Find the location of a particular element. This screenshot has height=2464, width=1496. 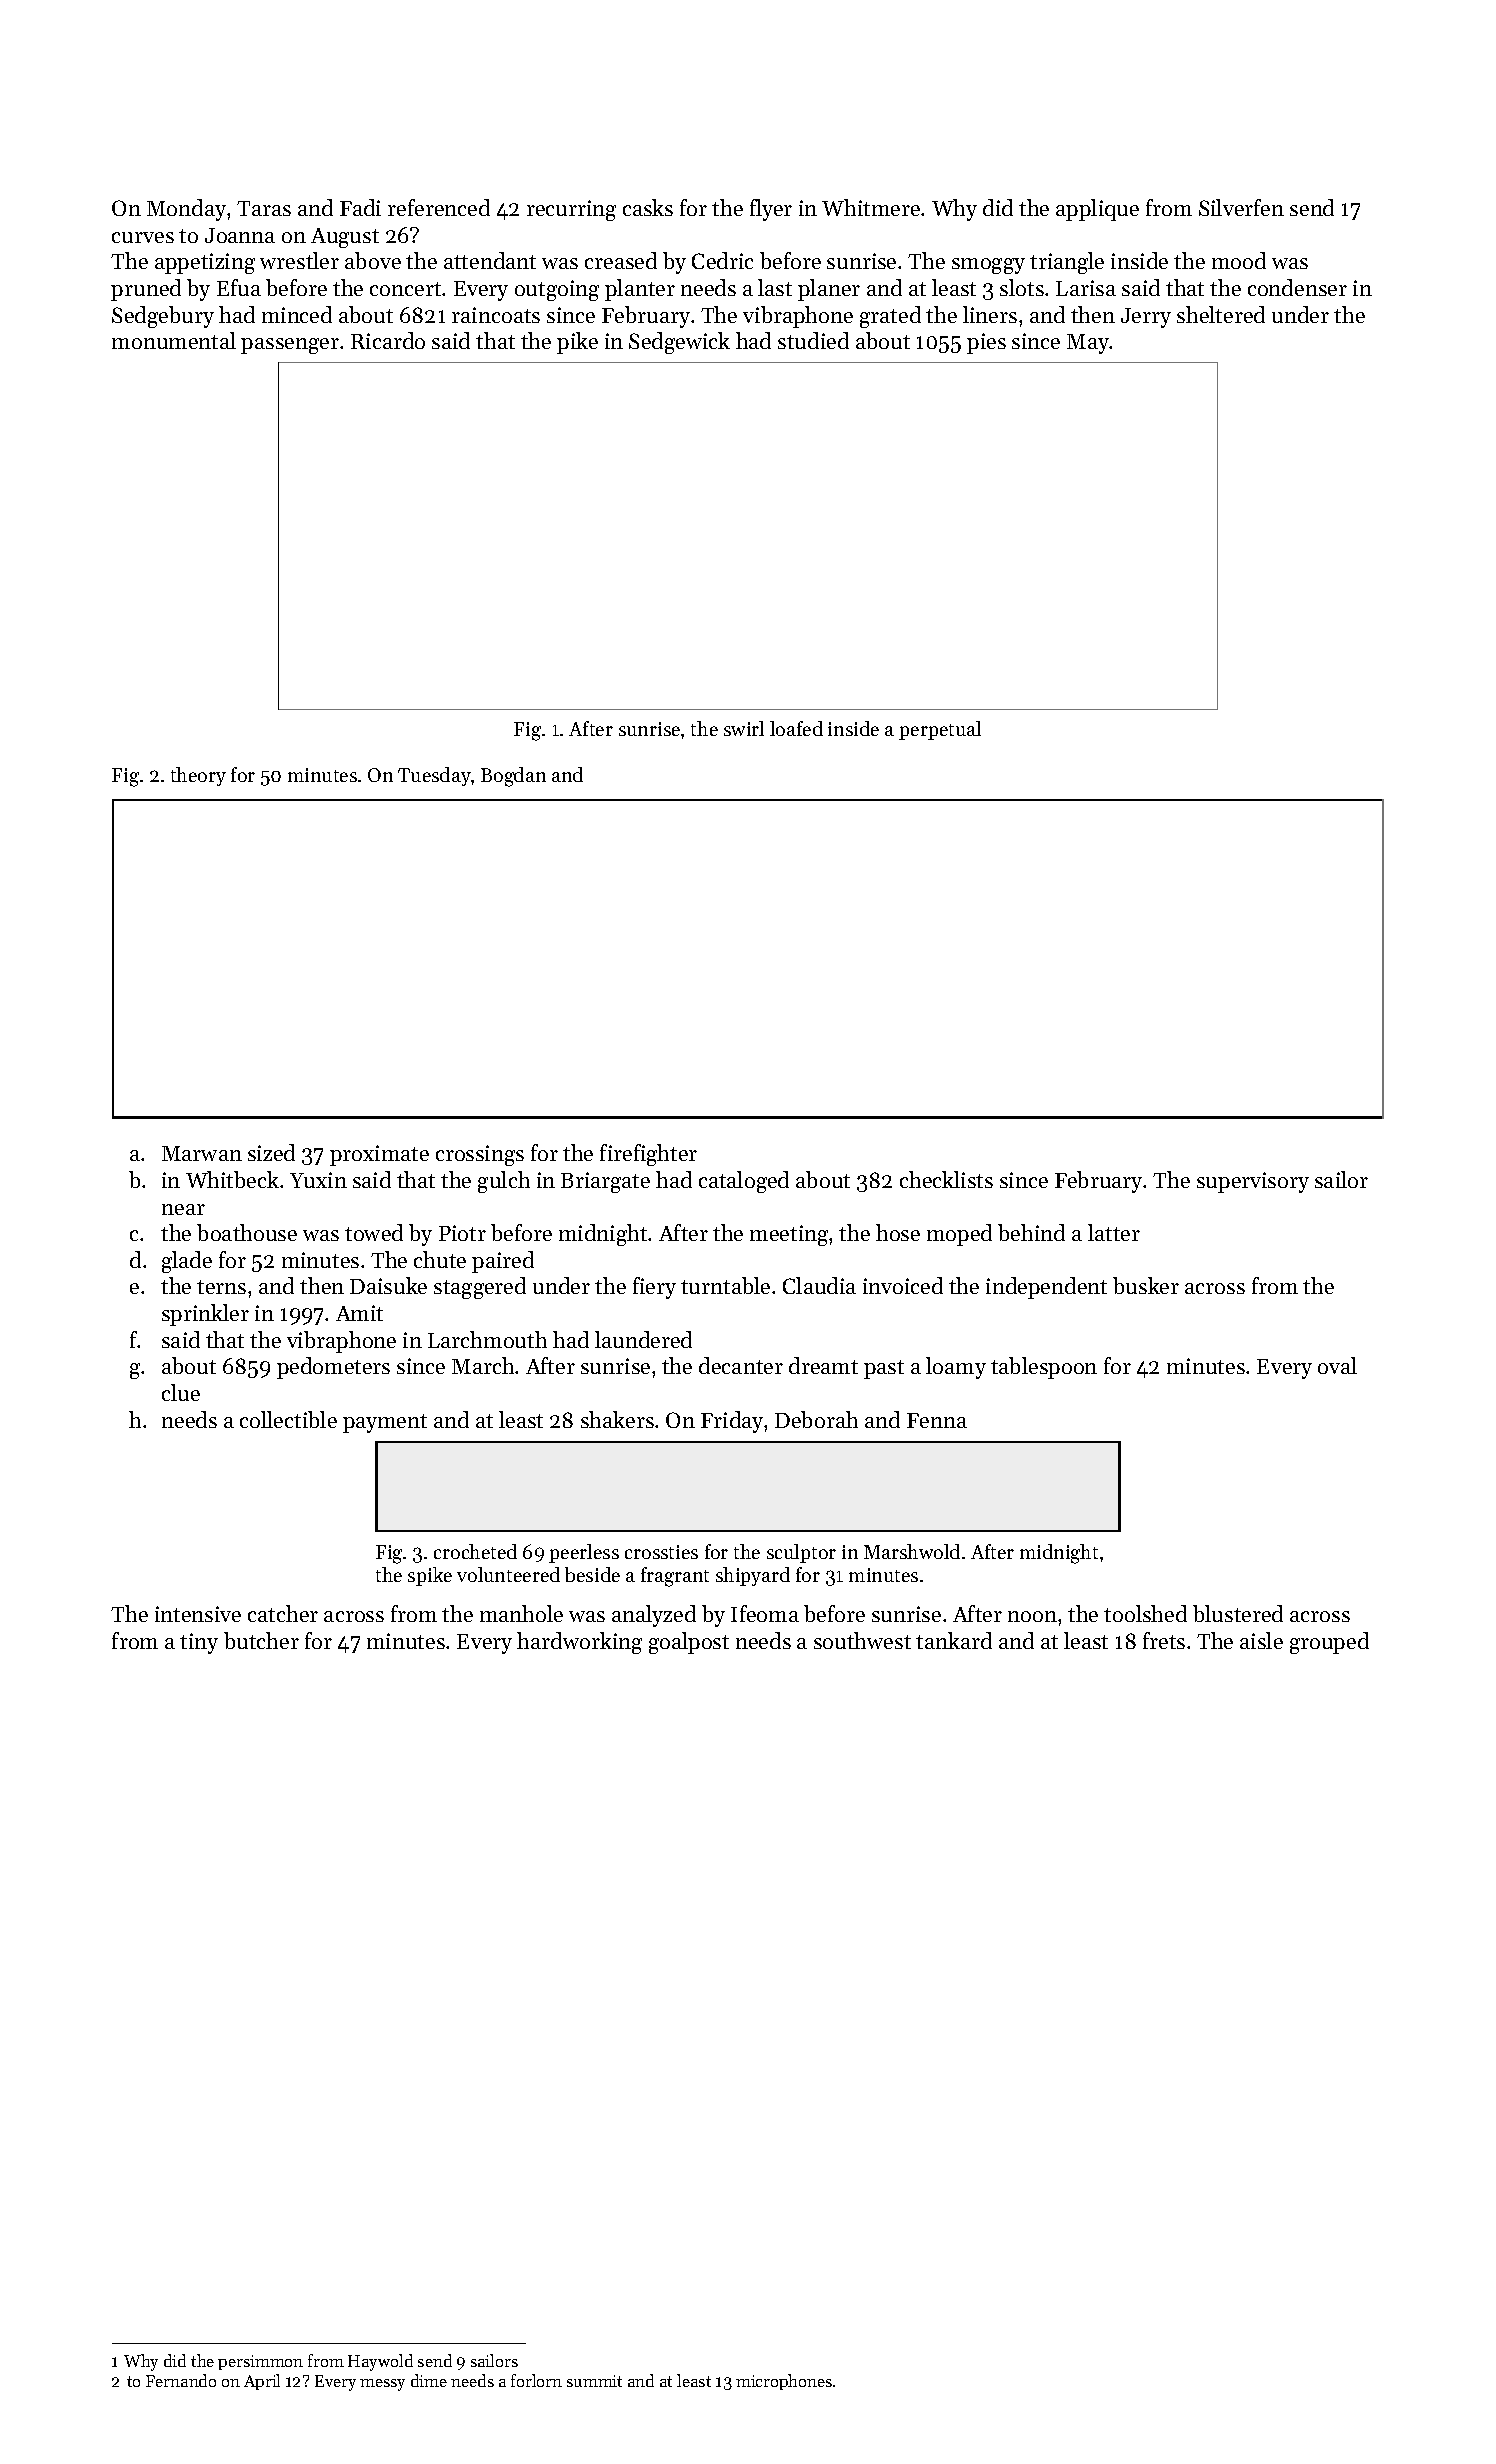

Larisa is located at coordinates (1086, 288).
